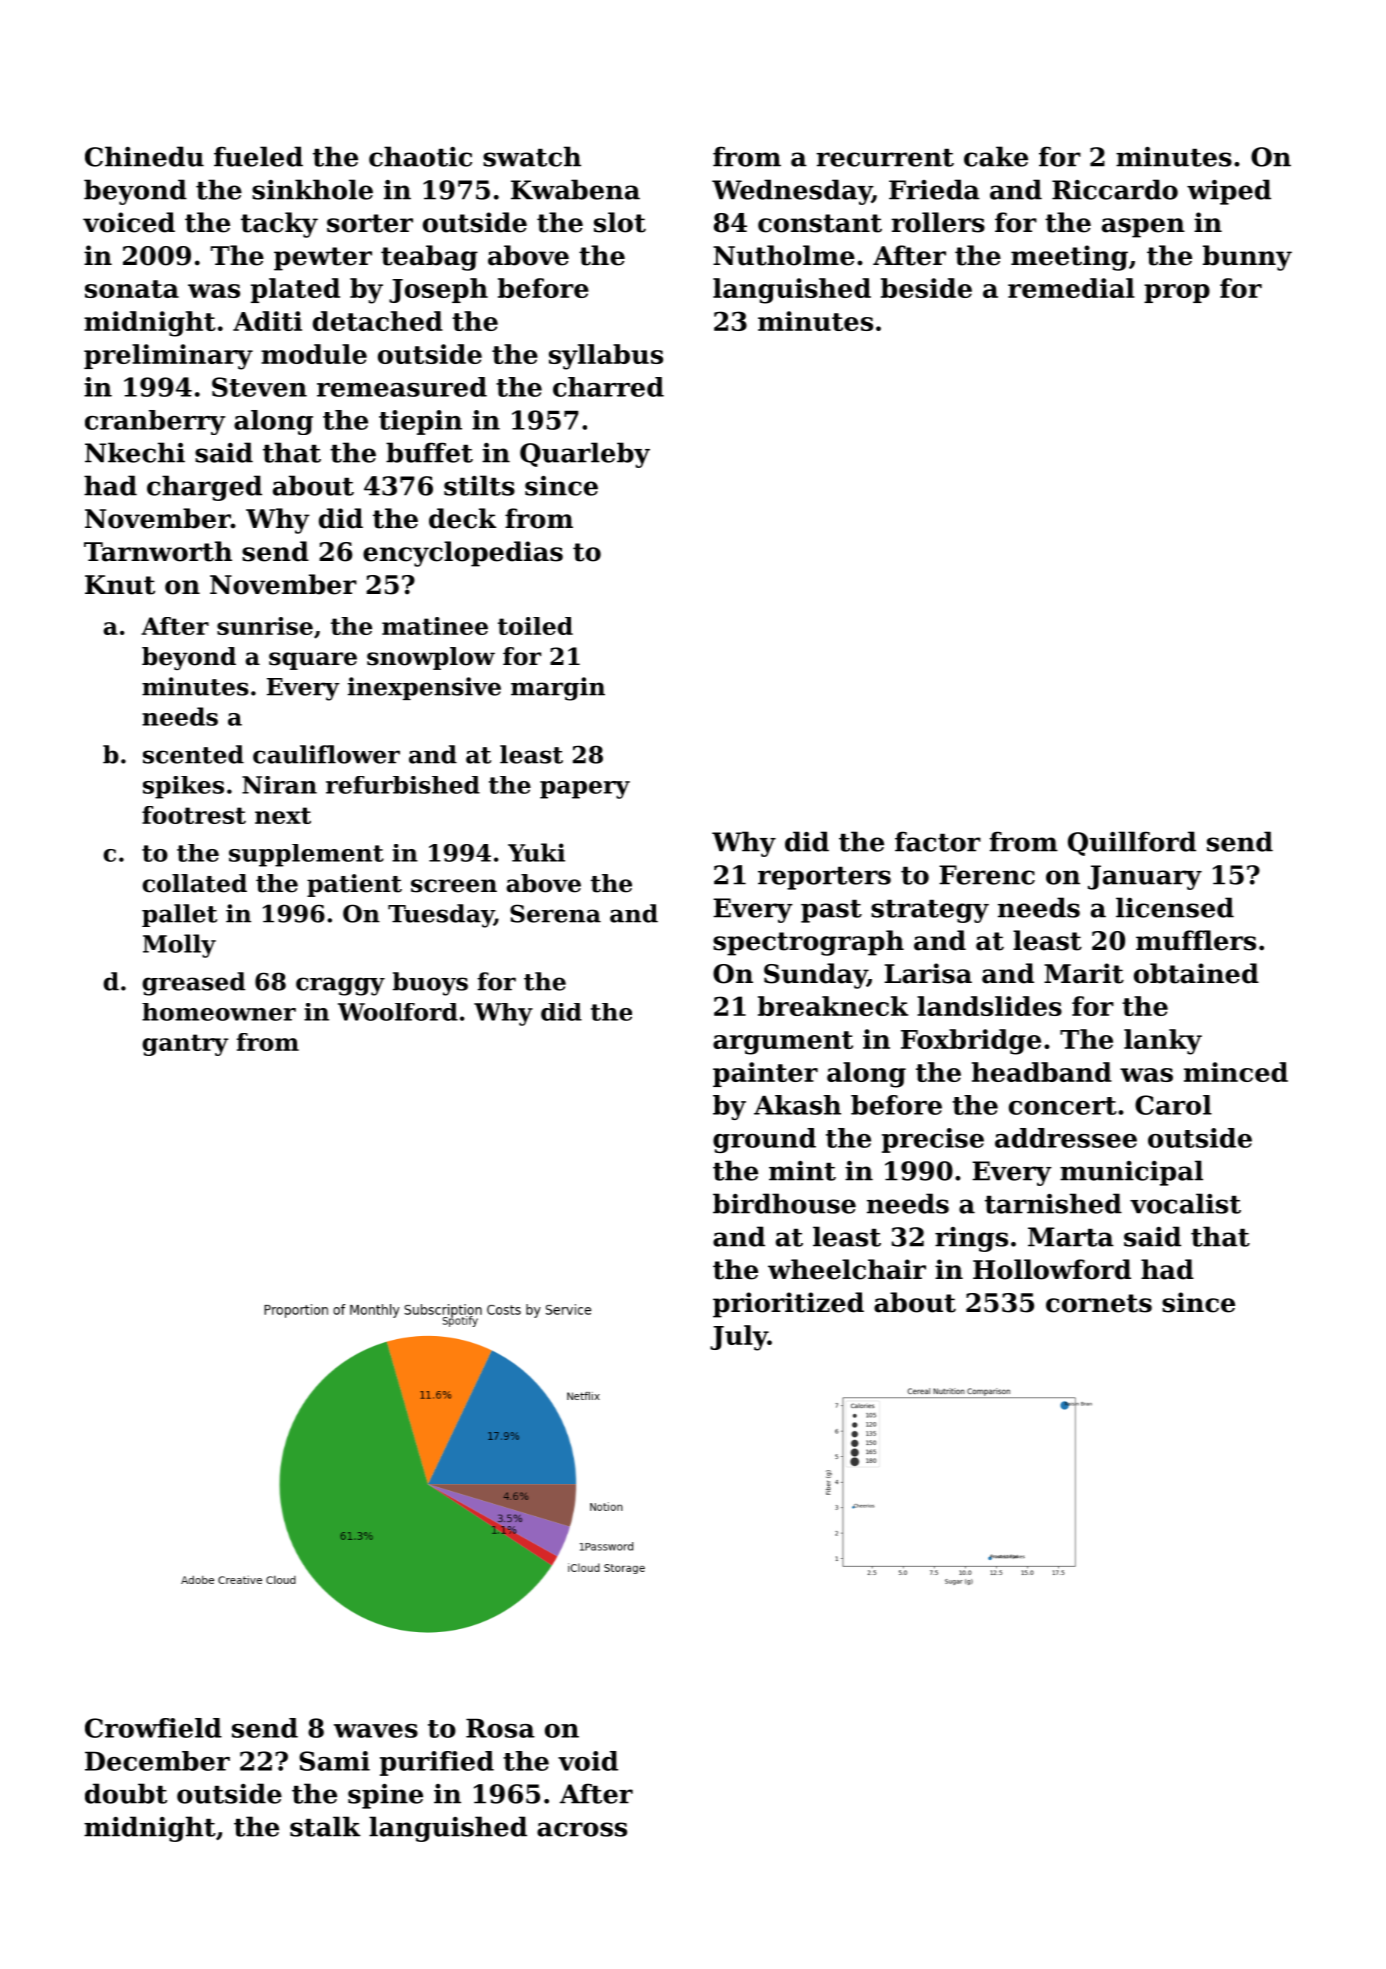  I want to click on across, so click(582, 1829).
